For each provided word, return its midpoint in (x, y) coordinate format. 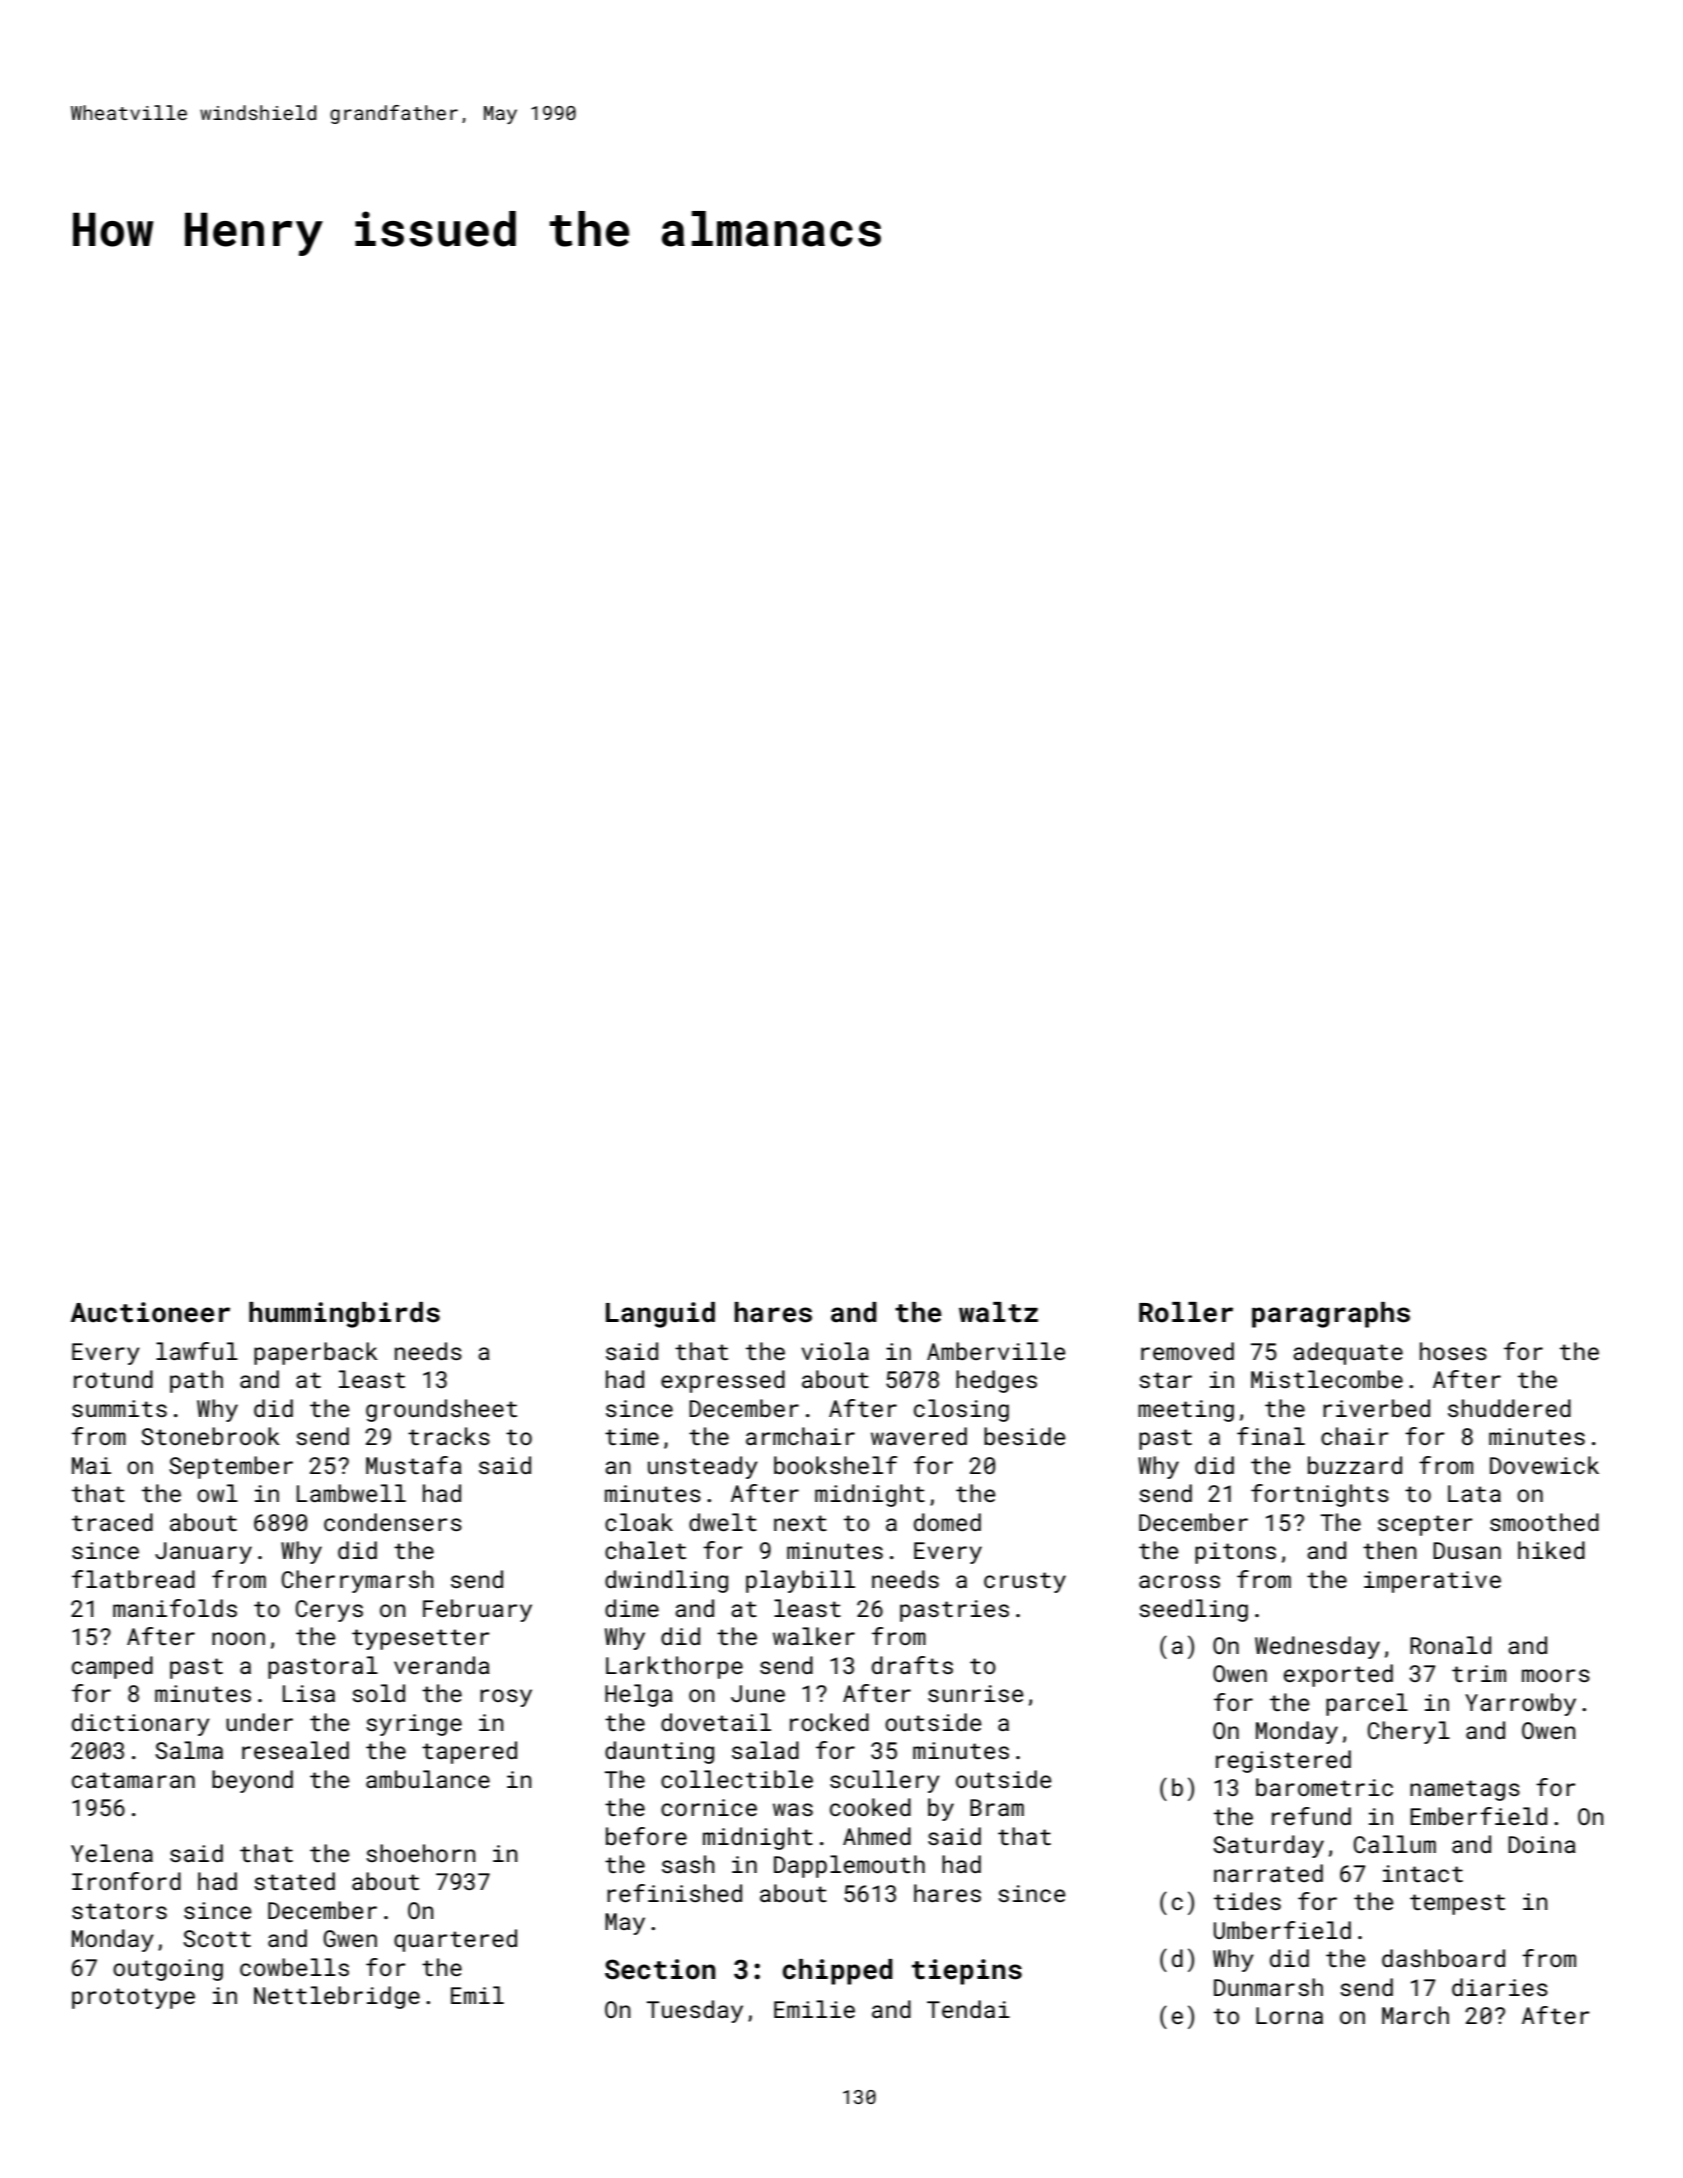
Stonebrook (210, 1436)
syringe (414, 1725)
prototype (133, 1998)
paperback (316, 1353)
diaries (1500, 1987)
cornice (709, 1807)
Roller (1186, 1312)
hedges (996, 1381)
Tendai (968, 2009)
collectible (737, 1779)
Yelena (112, 1853)
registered (1283, 1761)
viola (835, 1351)
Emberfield (1478, 1816)
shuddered (1509, 1408)
